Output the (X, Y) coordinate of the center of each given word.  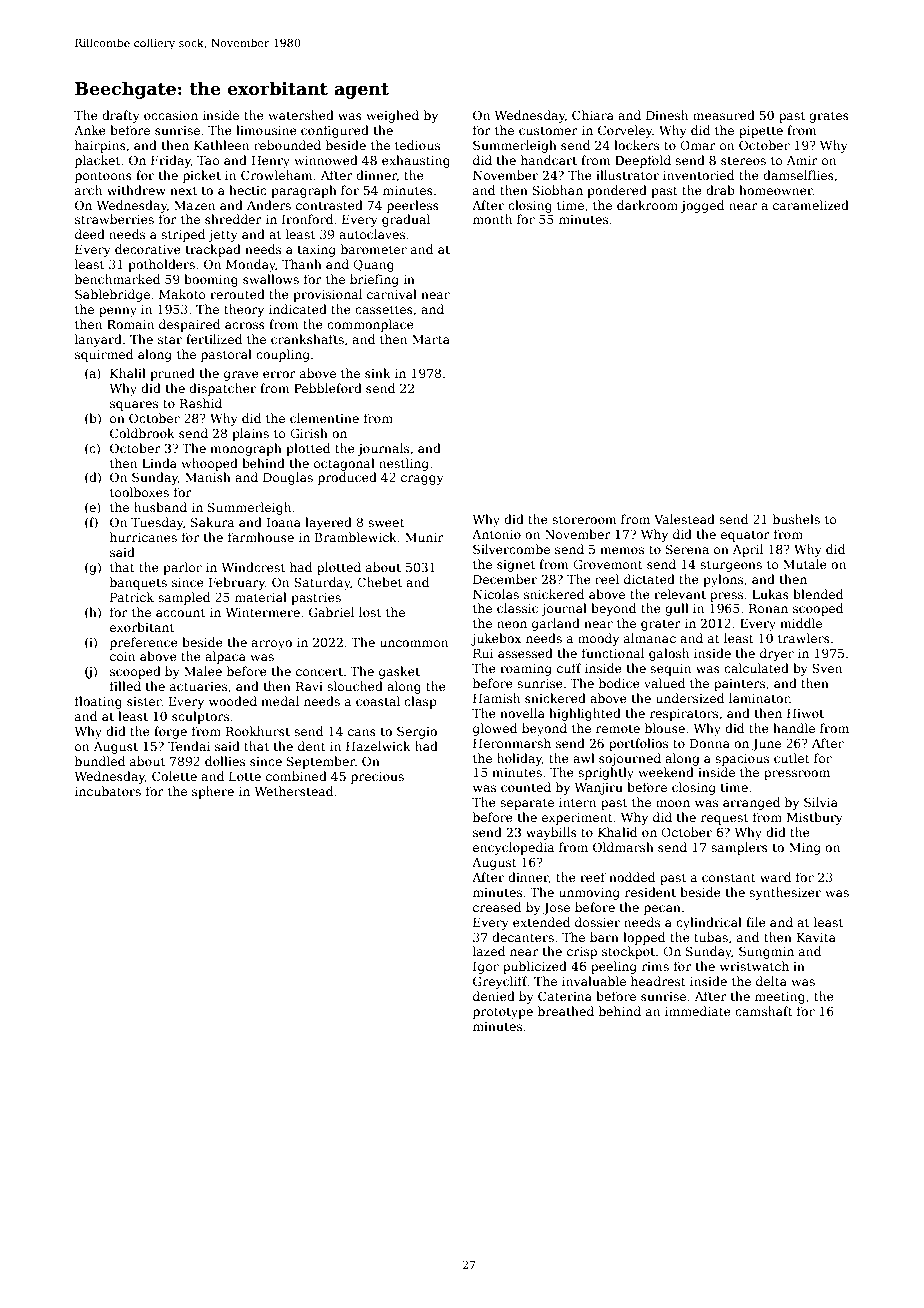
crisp (582, 953)
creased (497, 907)
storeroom (584, 519)
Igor (486, 968)
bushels (796, 519)
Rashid (201, 403)
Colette (174, 776)
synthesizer (785, 893)
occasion (171, 115)
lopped (644, 938)
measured (724, 115)
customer (548, 131)
